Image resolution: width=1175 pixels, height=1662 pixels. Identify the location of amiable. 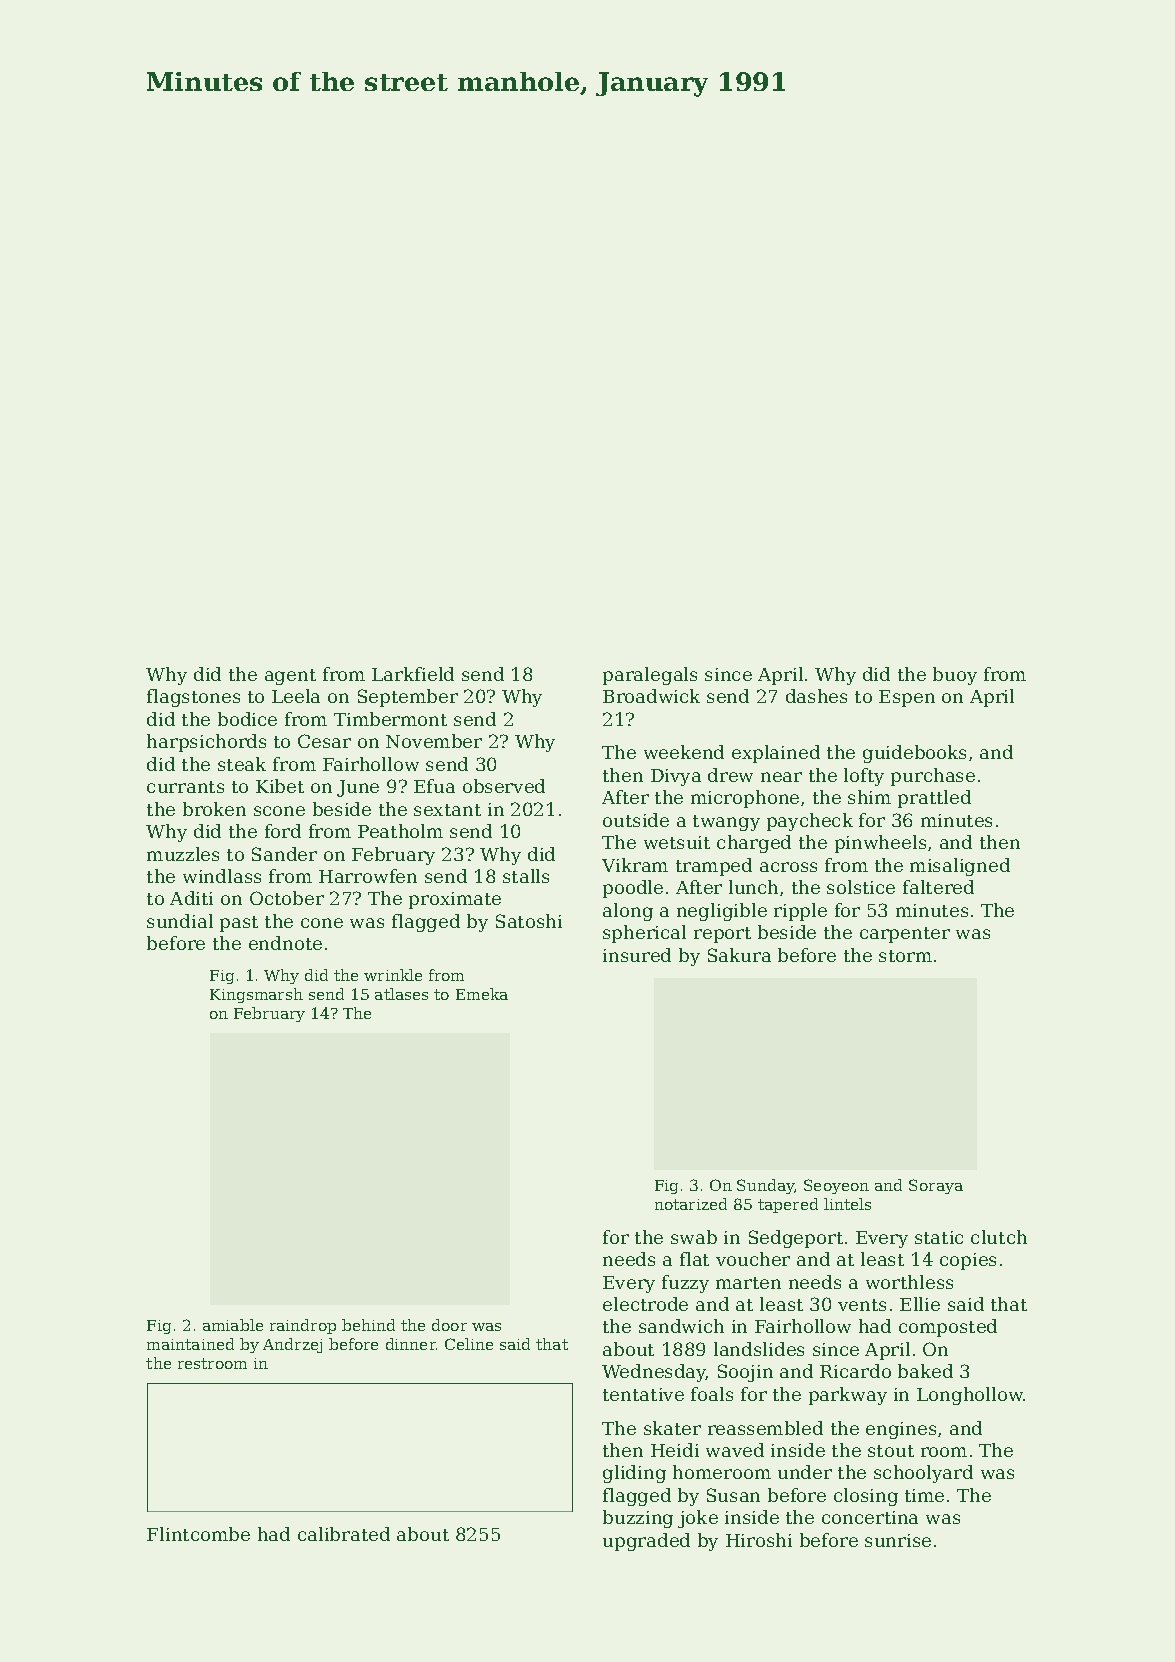
(233, 1325).
